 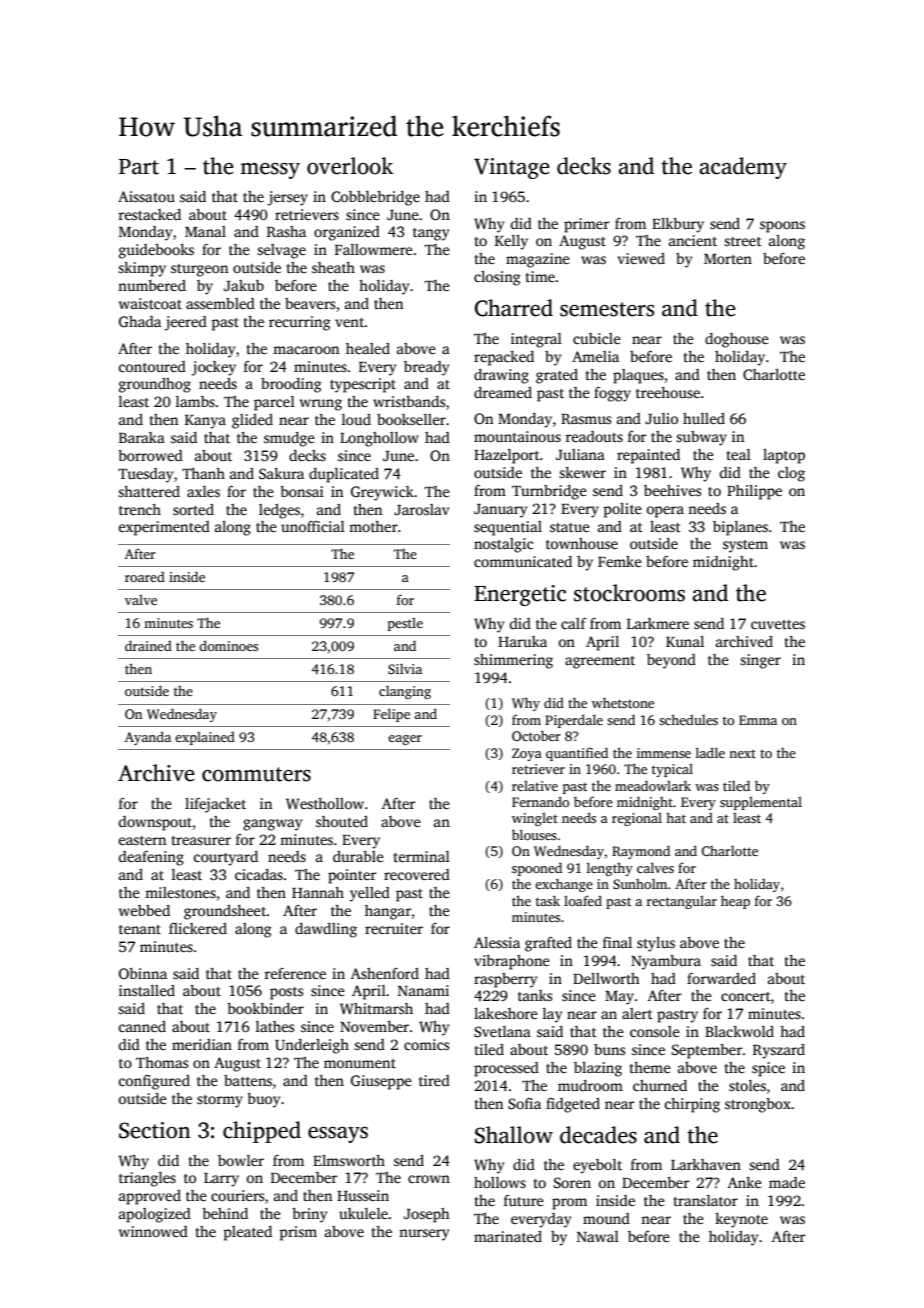 I want to click on keynote, so click(x=741, y=1220).
